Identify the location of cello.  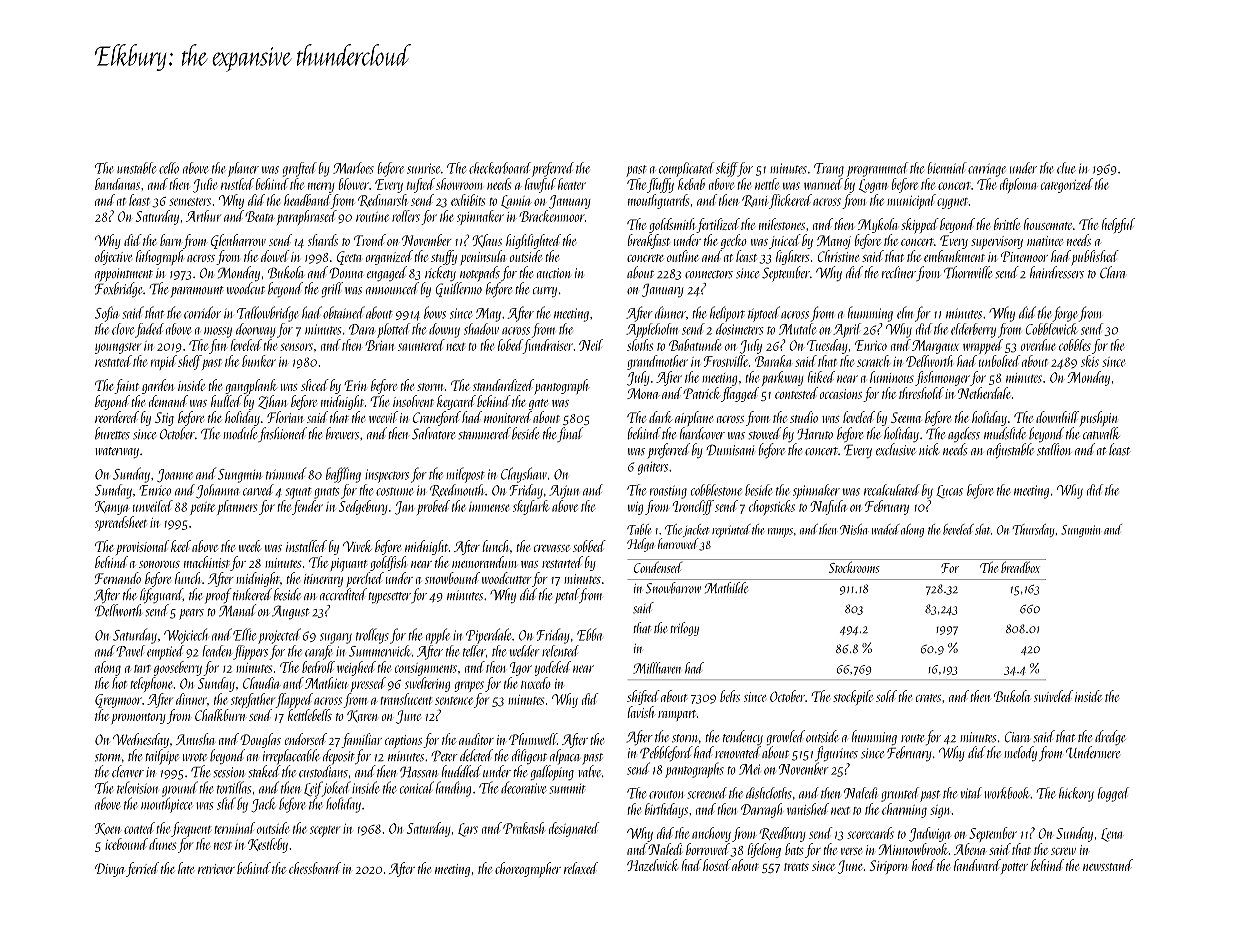
(169, 168).
